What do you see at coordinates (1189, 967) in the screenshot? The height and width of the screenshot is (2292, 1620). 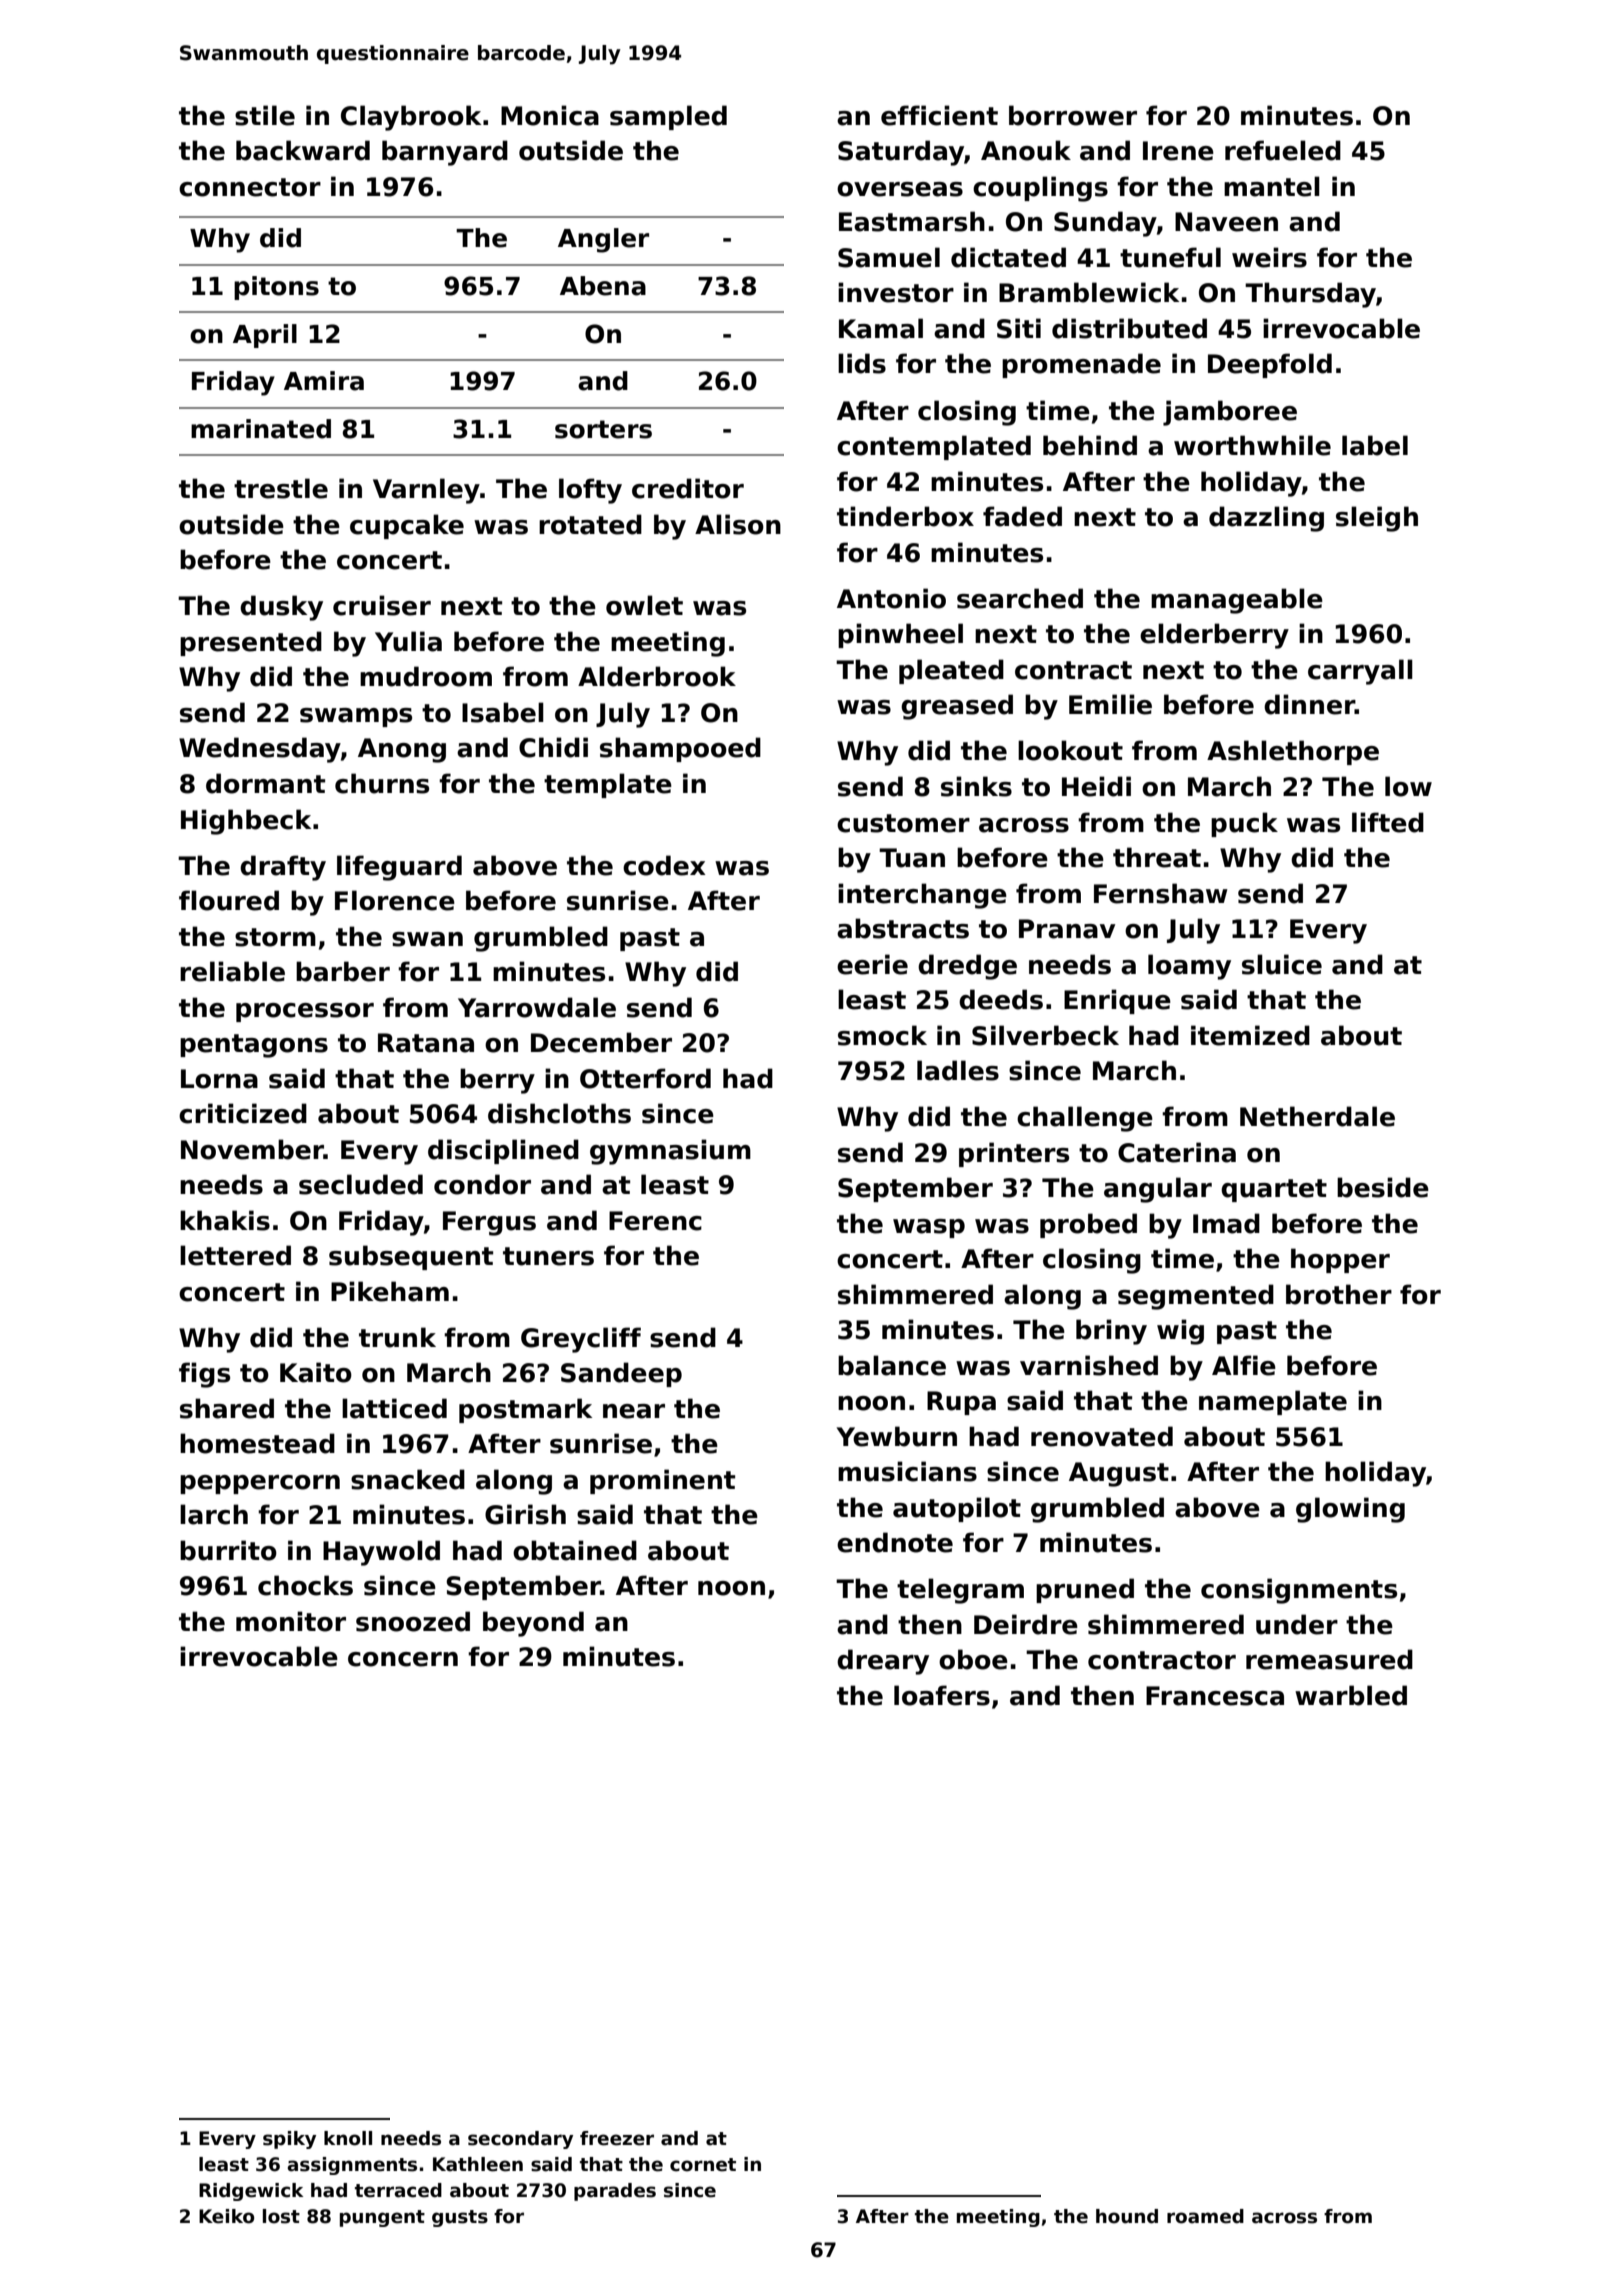 I see `loamy` at bounding box center [1189, 967].
